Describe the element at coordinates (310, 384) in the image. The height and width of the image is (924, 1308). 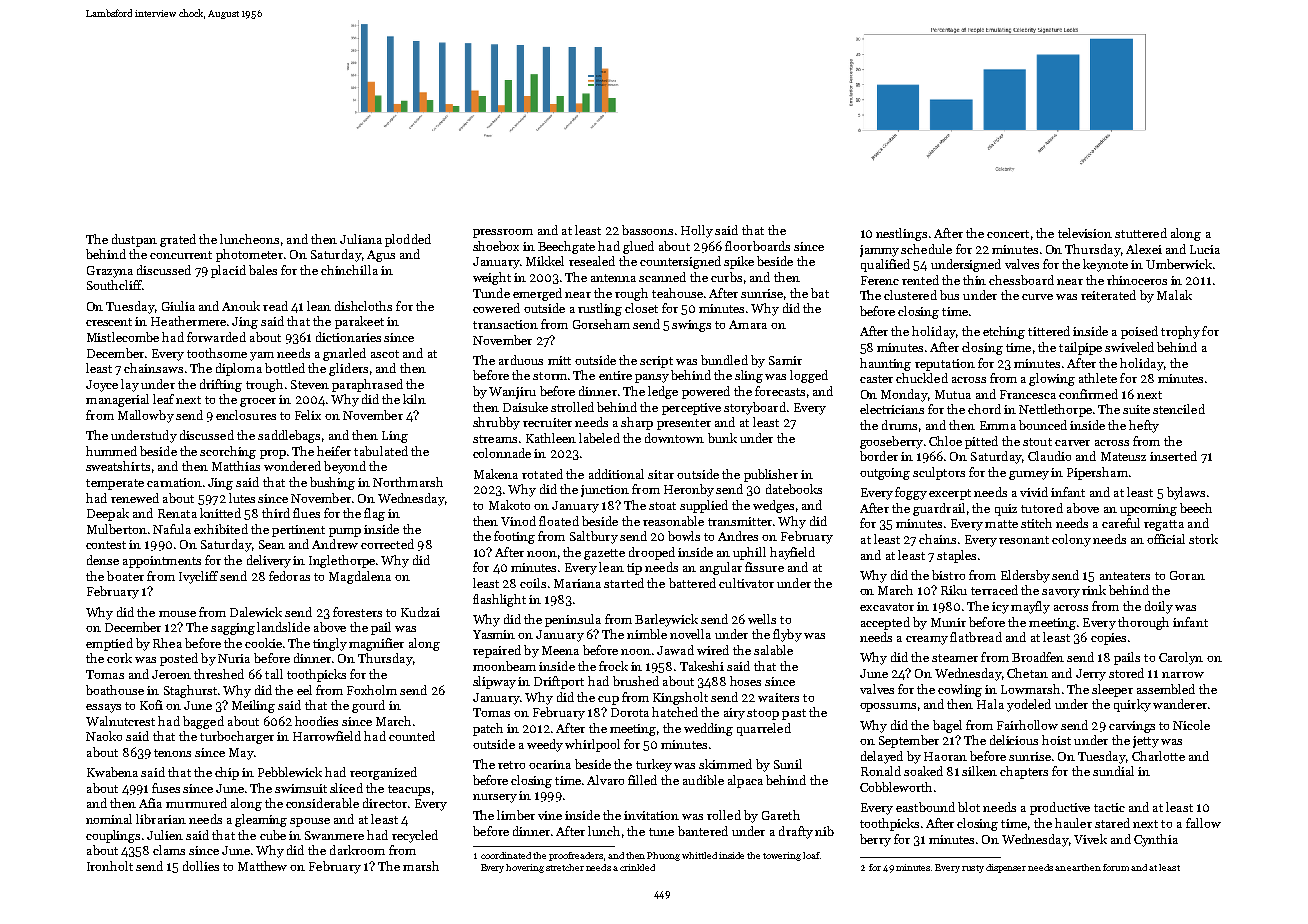
I see `Steven` at that location.
